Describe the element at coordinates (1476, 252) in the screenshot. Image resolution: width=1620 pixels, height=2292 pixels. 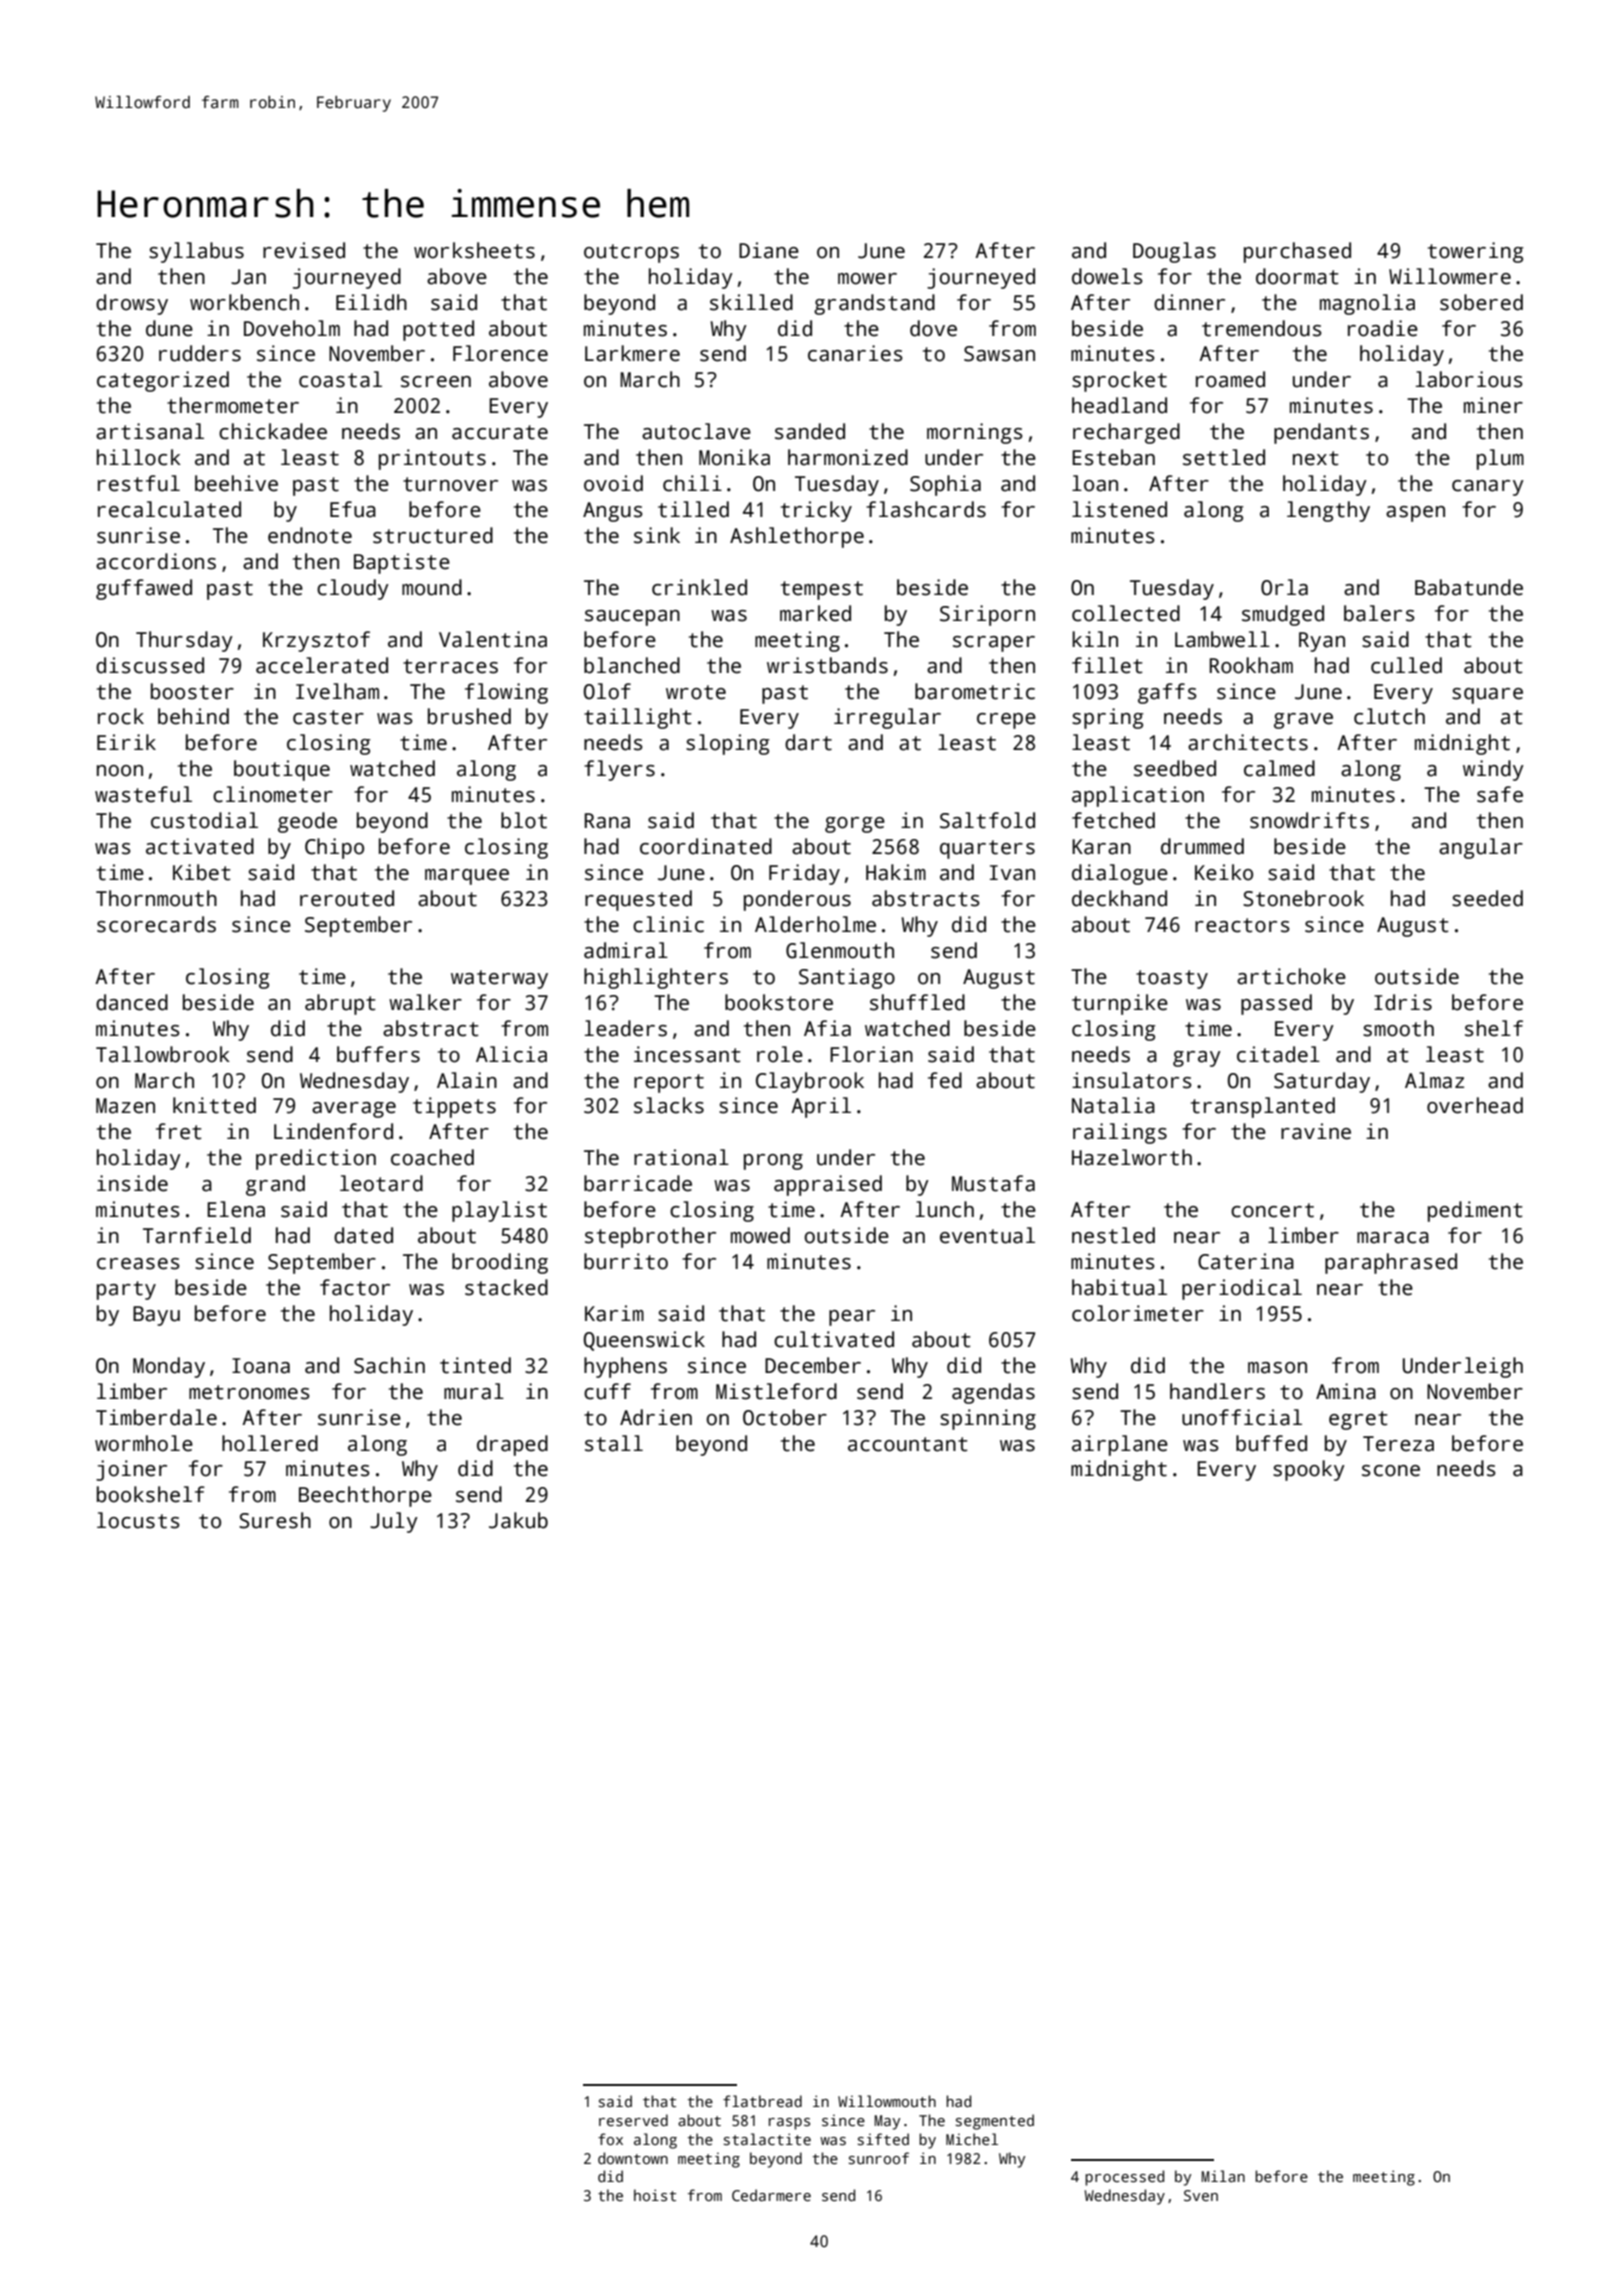
I see `towering` at that location.
